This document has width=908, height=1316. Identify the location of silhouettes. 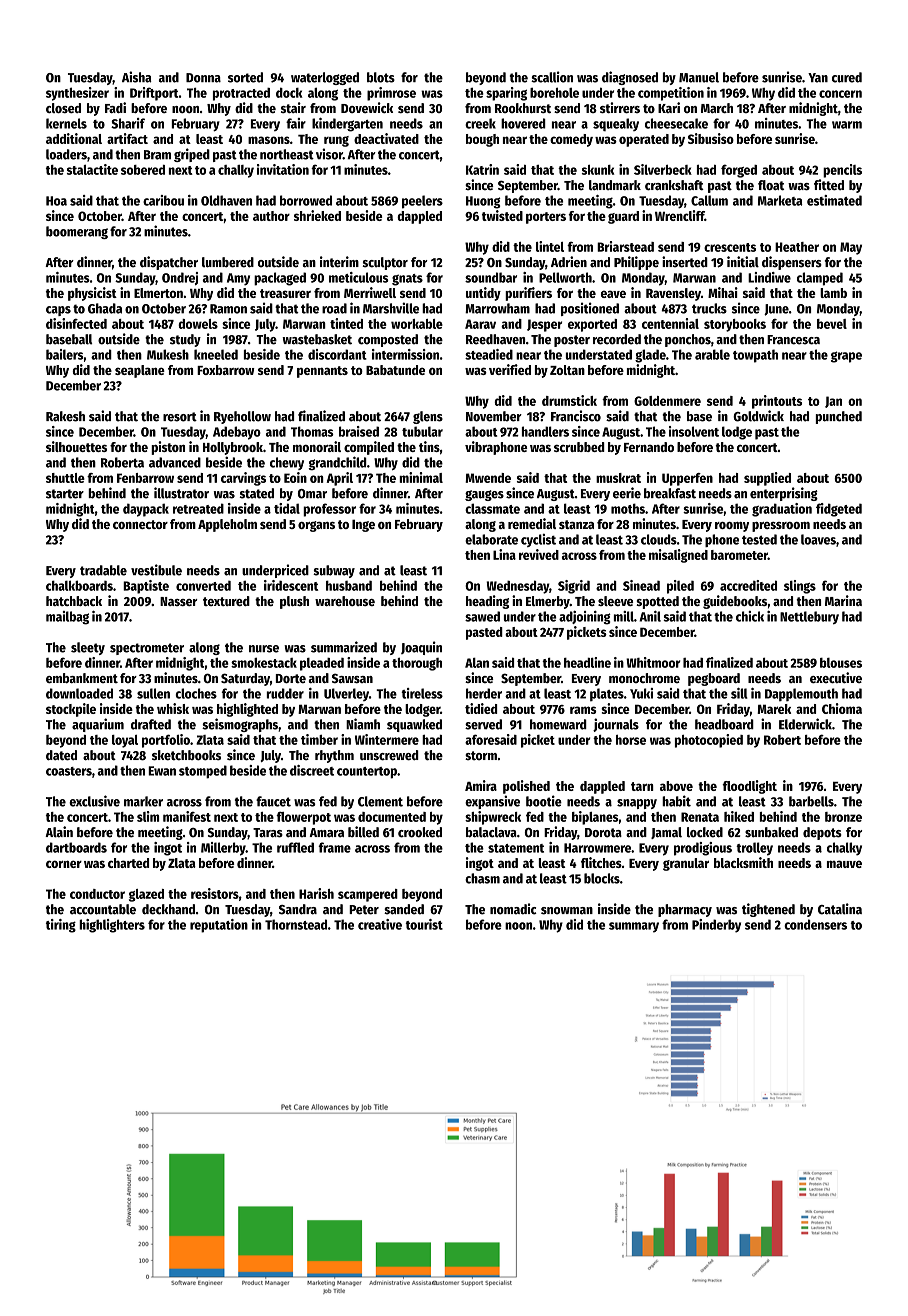
(76, 446).
